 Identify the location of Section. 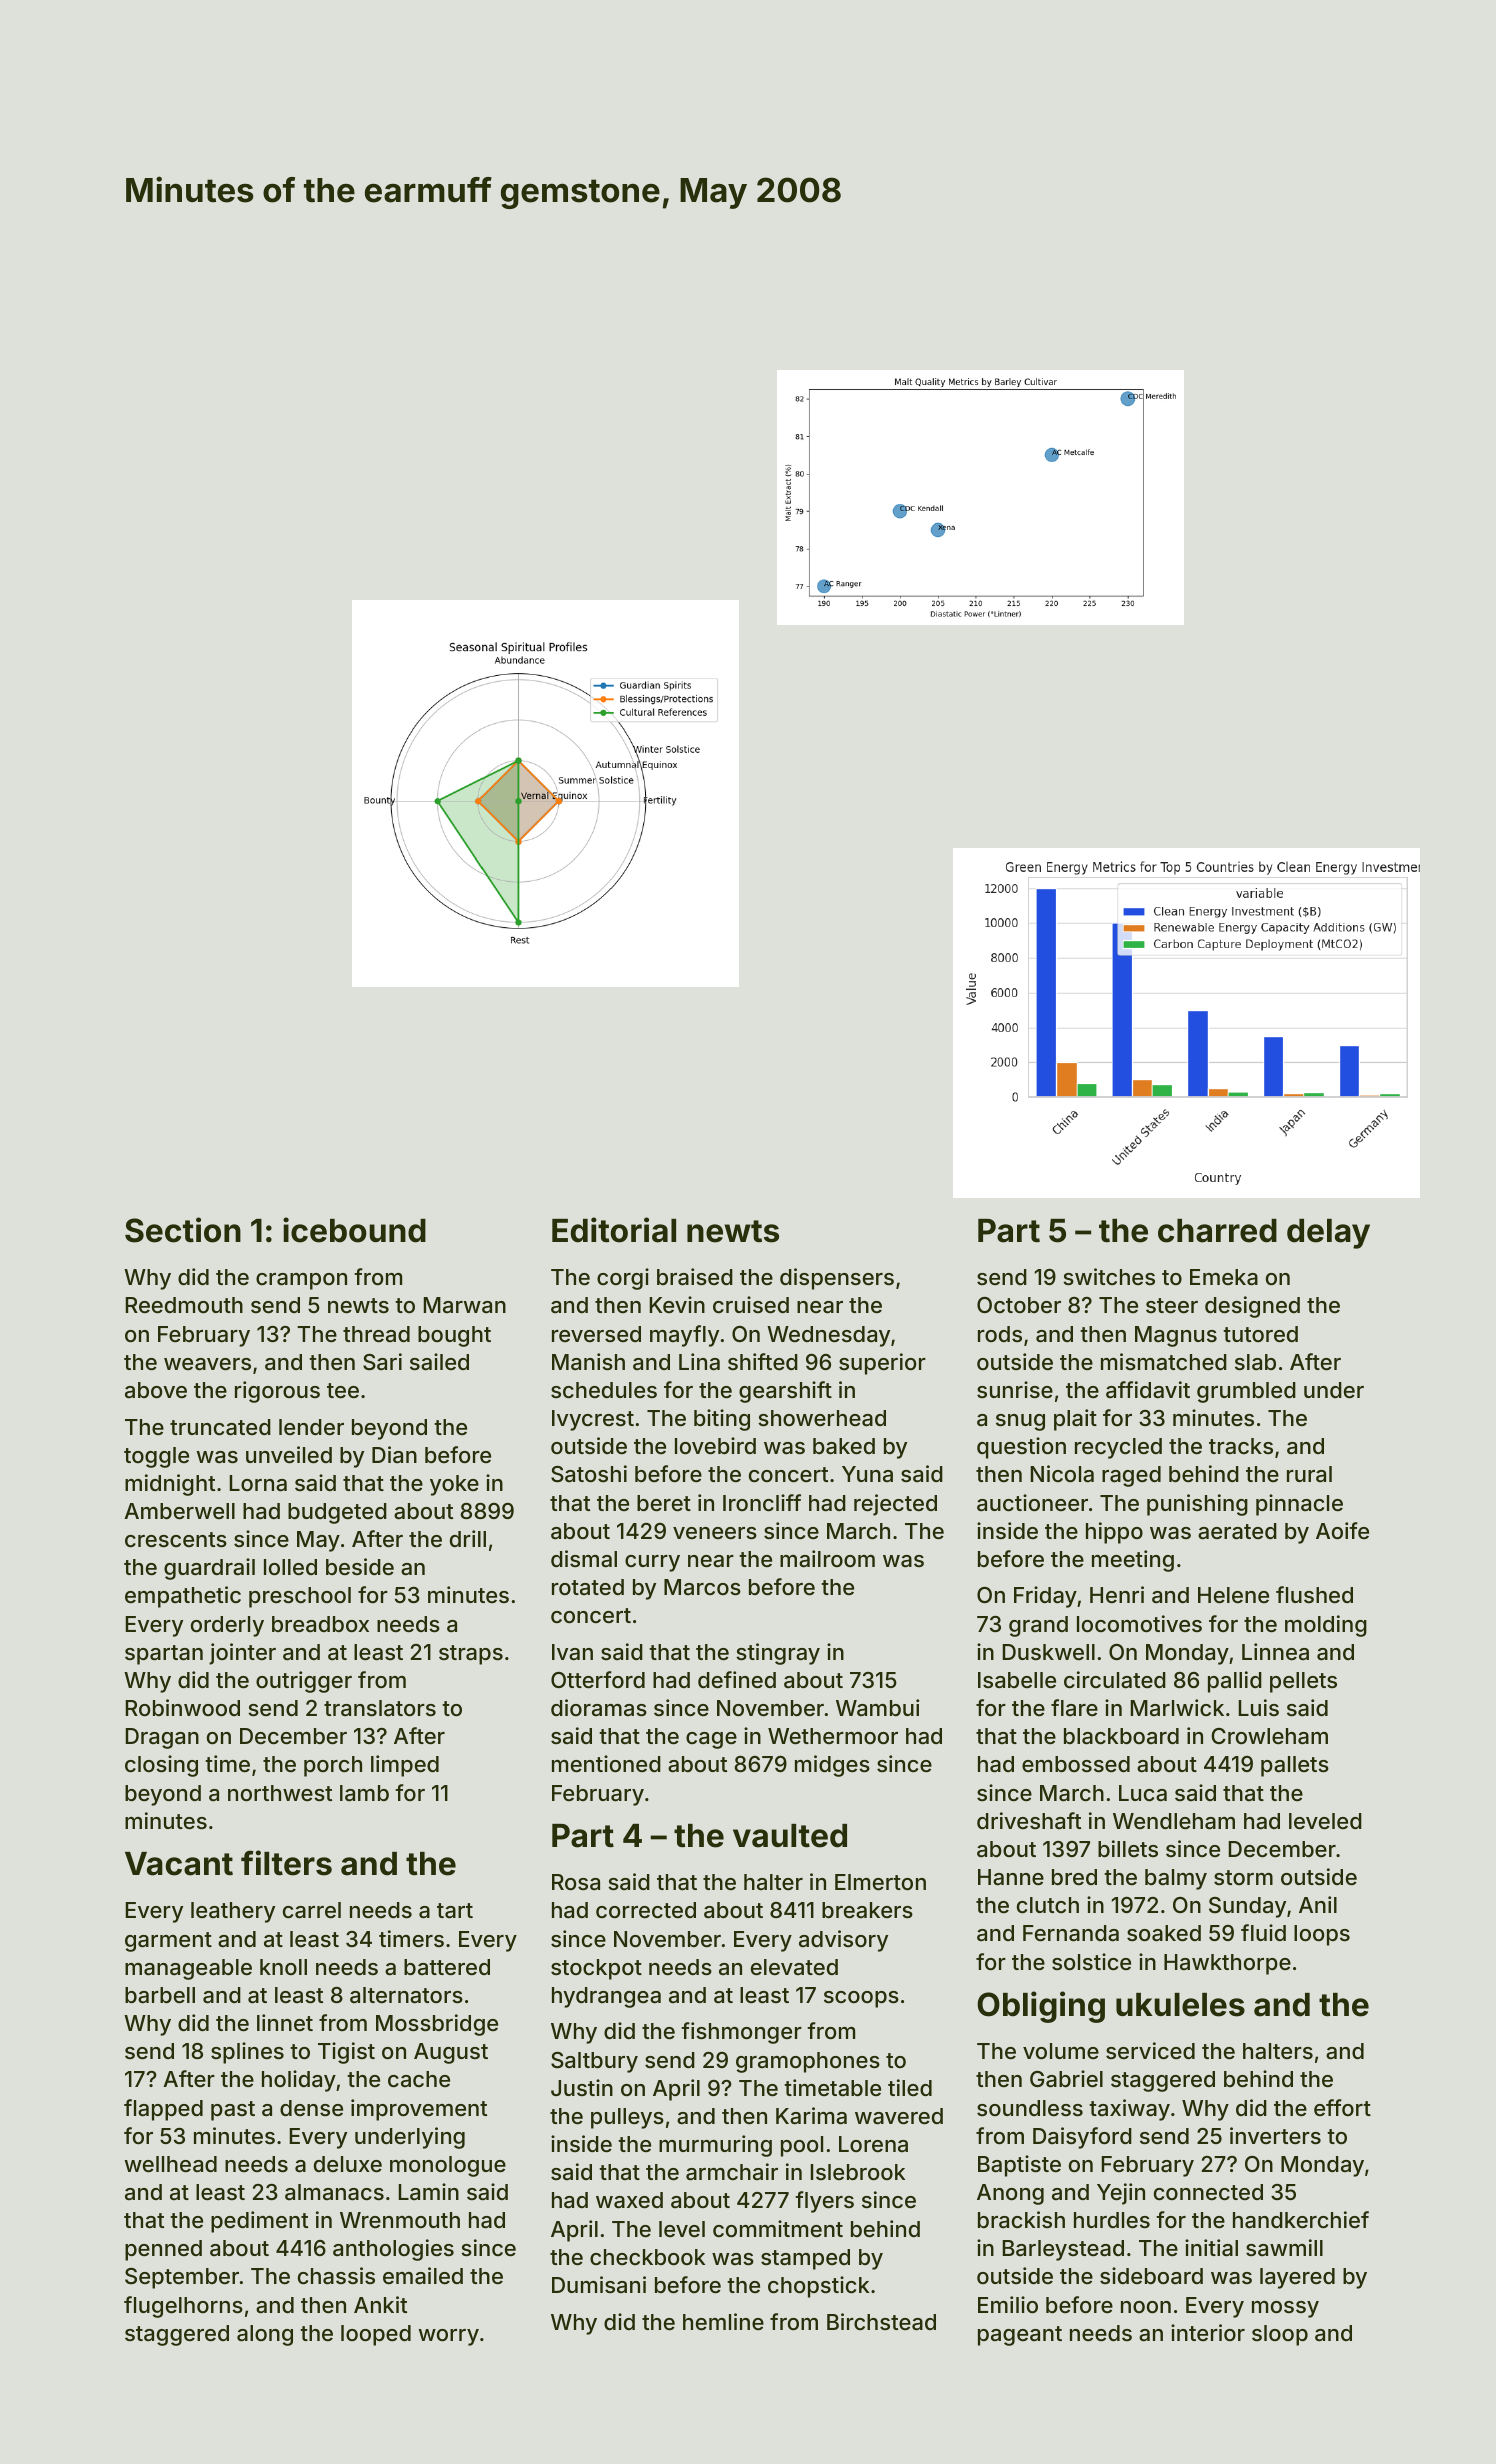
(183, 1230).
